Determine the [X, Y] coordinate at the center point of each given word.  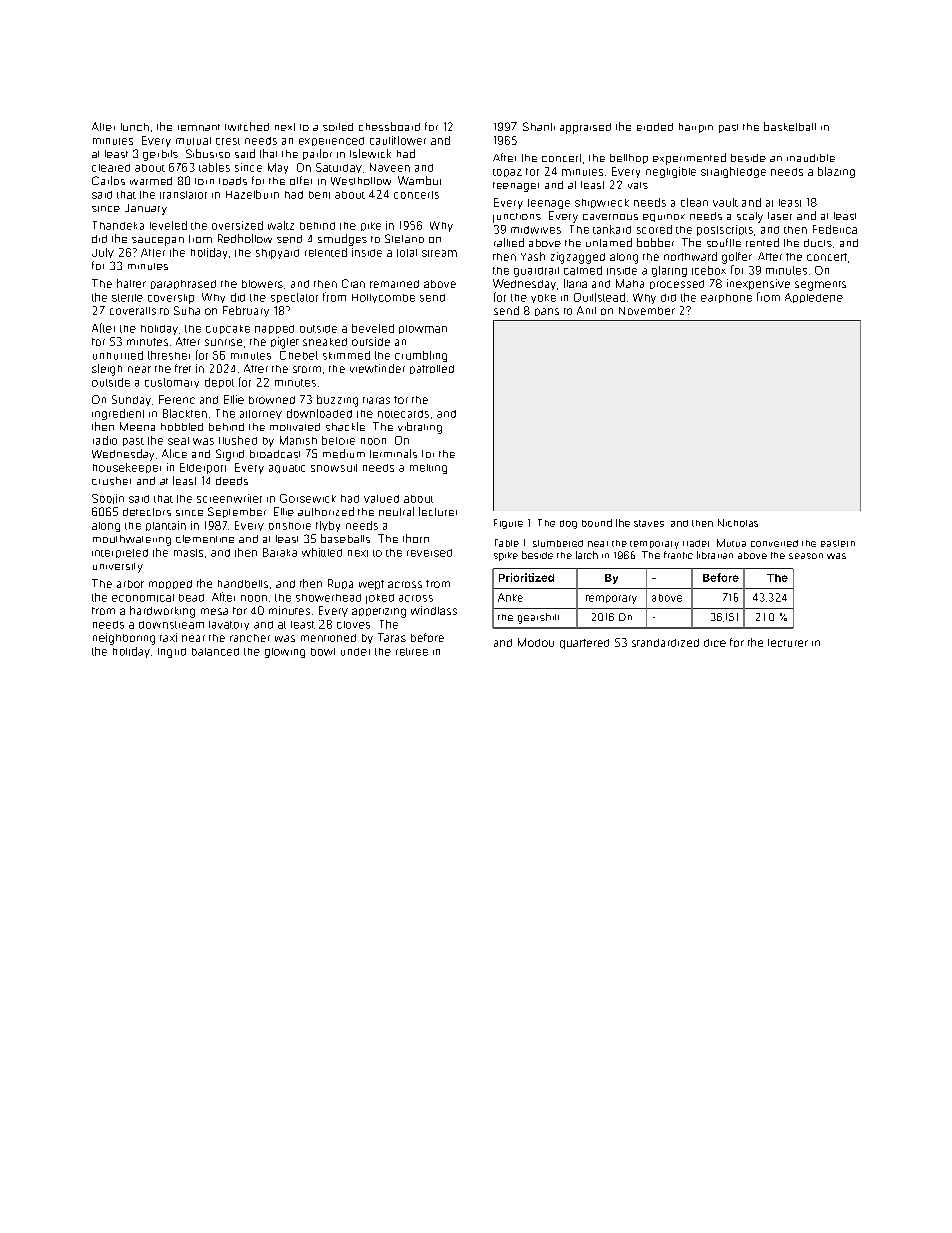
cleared [111, 168]
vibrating [420, 428]
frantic [678, 555]
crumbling [421, 356]
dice [715, 643]
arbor [130, 584]
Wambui [419, 180]
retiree [412, 652]
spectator [294, 298]
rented [762, 242]
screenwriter [229, 498]
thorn [416, 538]
